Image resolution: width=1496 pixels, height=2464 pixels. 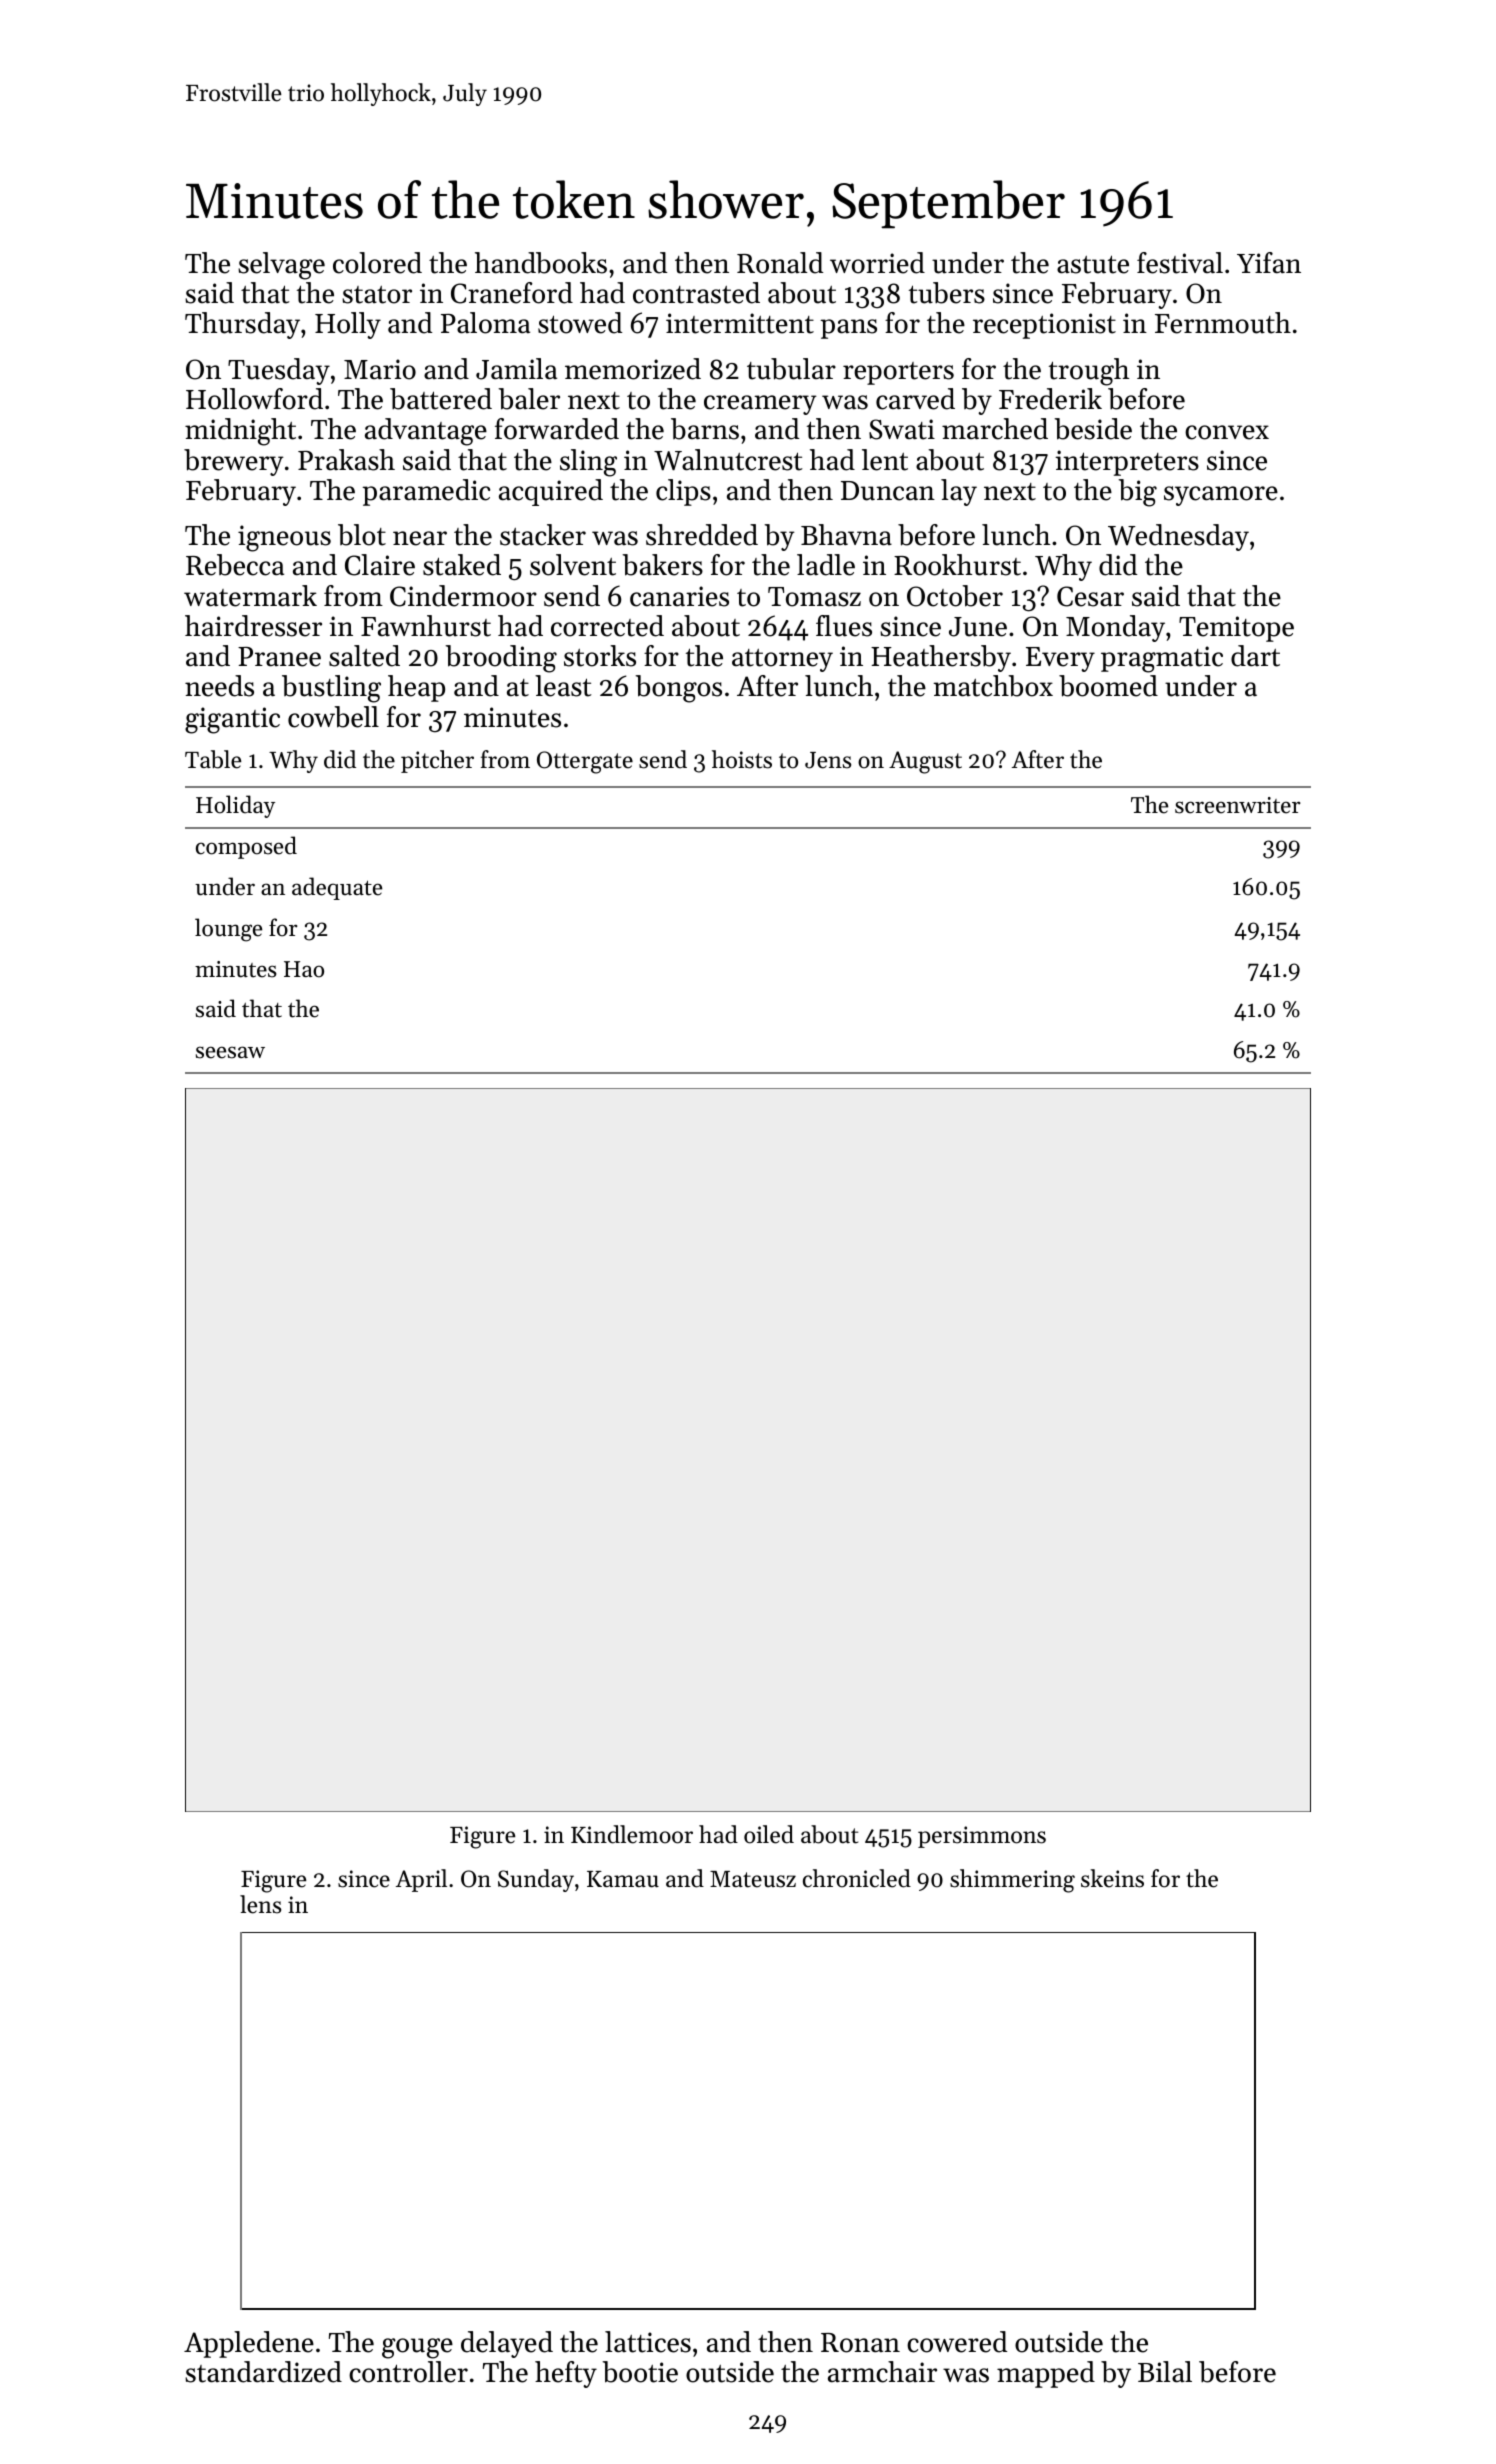 I want to click on Appledene, so click(x=249, y=2344).
